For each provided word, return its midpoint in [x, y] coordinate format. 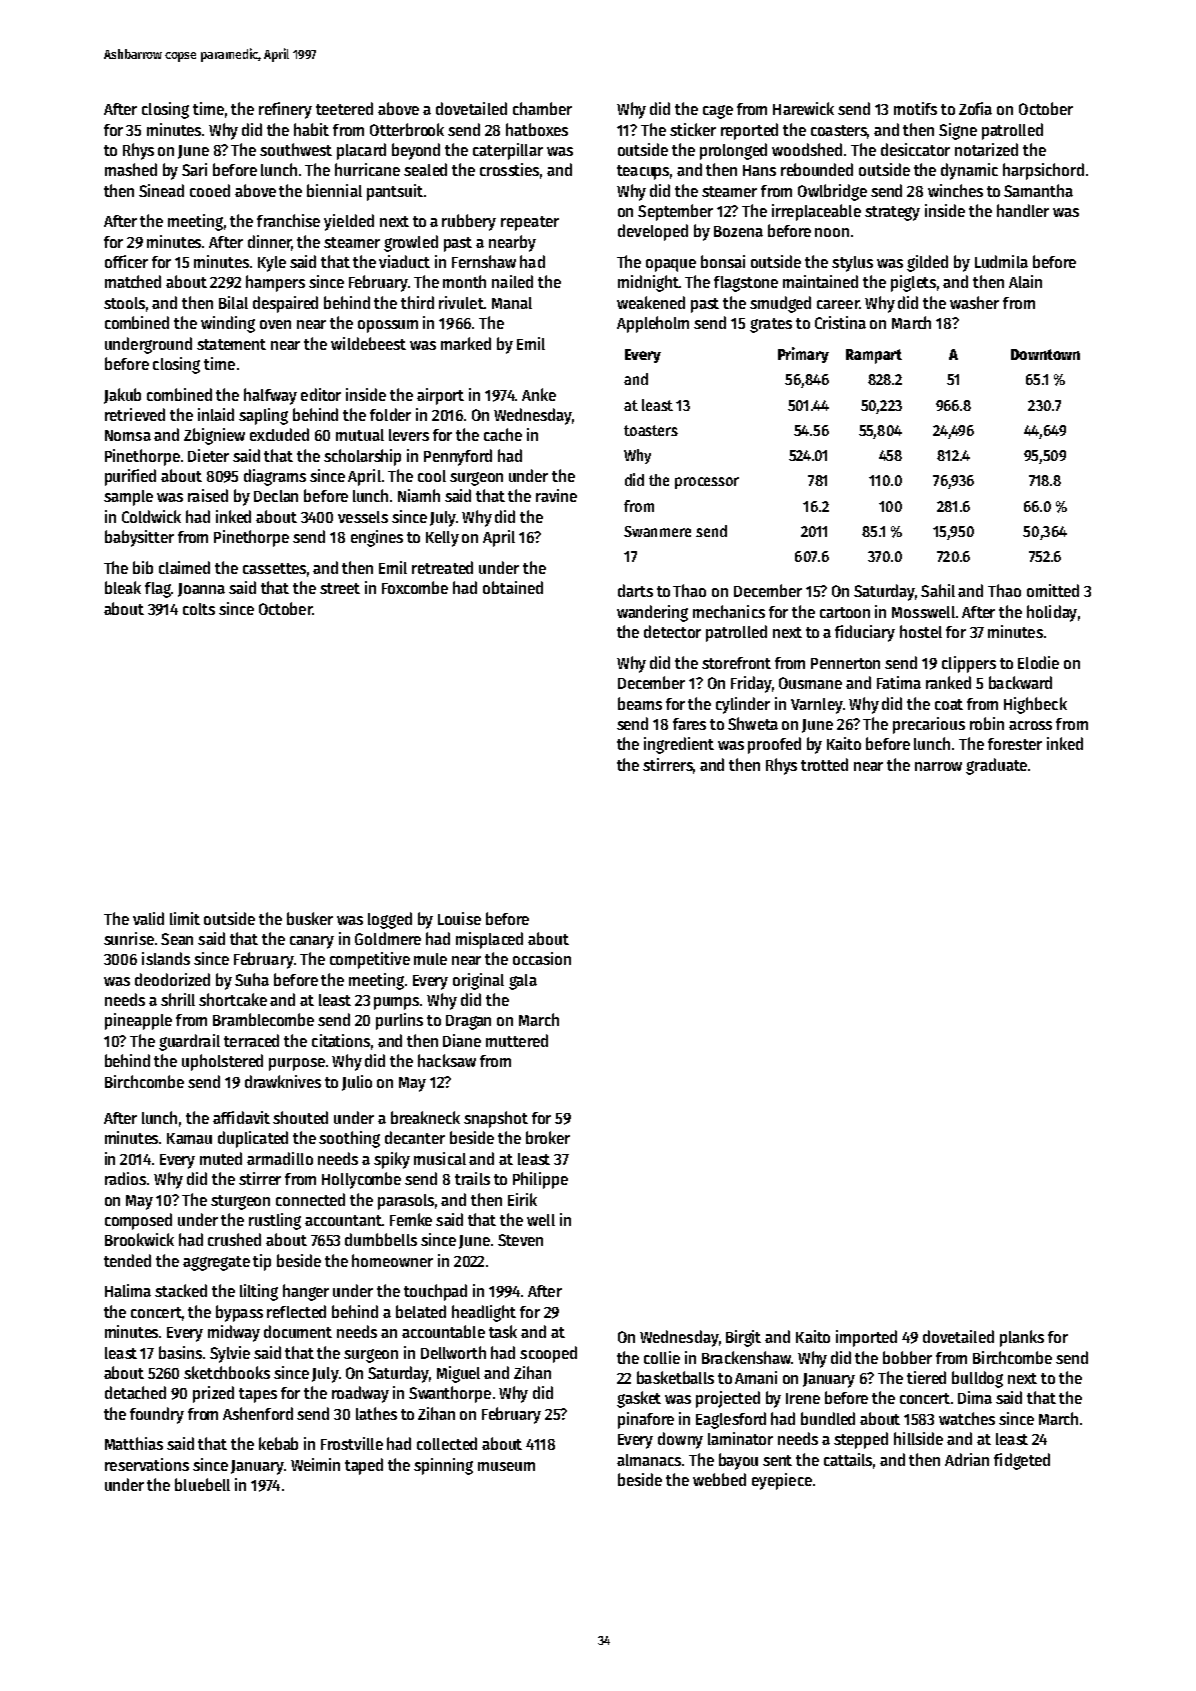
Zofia [975, 108]
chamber [542, 108]
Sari [194, 169]
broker [548, 1137]
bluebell [202, 1484]
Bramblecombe [263, 1019]
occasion [542, 958]
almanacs [649, 1460]
